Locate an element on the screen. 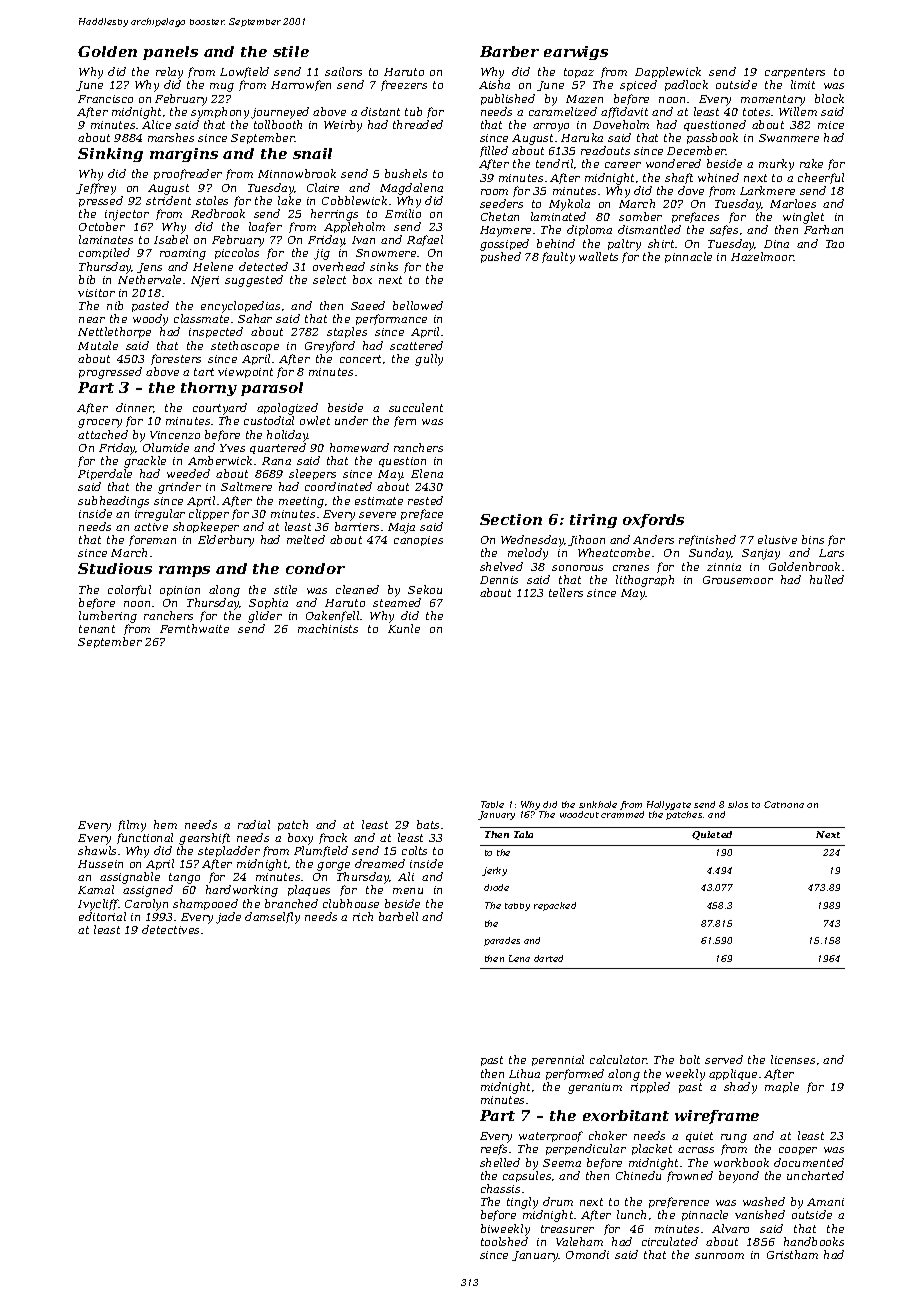 The image size is (924, 1308). Aisha is located at coordinates (494, 84).
